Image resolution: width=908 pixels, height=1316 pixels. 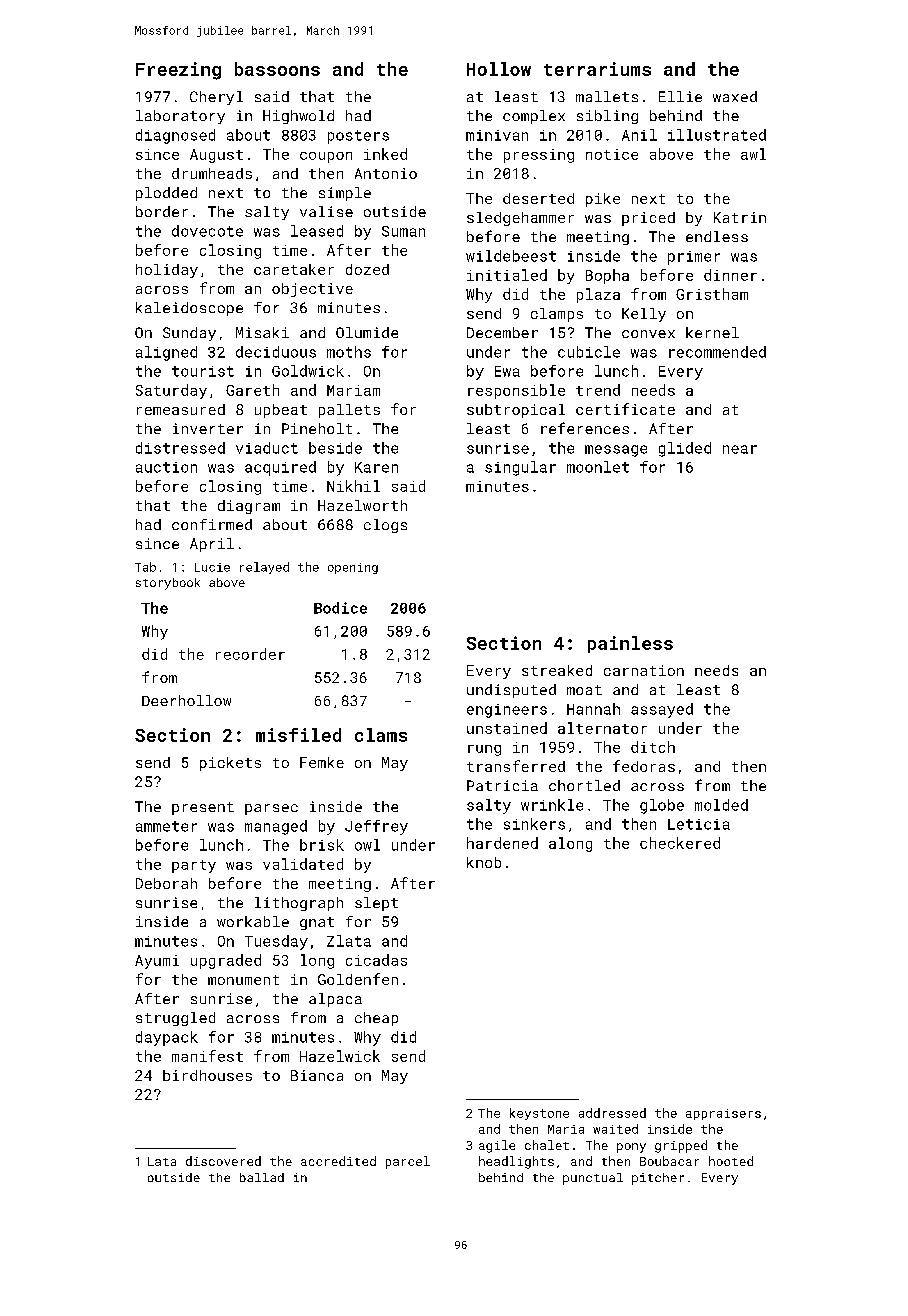 I want to click on workable, so click(x=253, y=921).
